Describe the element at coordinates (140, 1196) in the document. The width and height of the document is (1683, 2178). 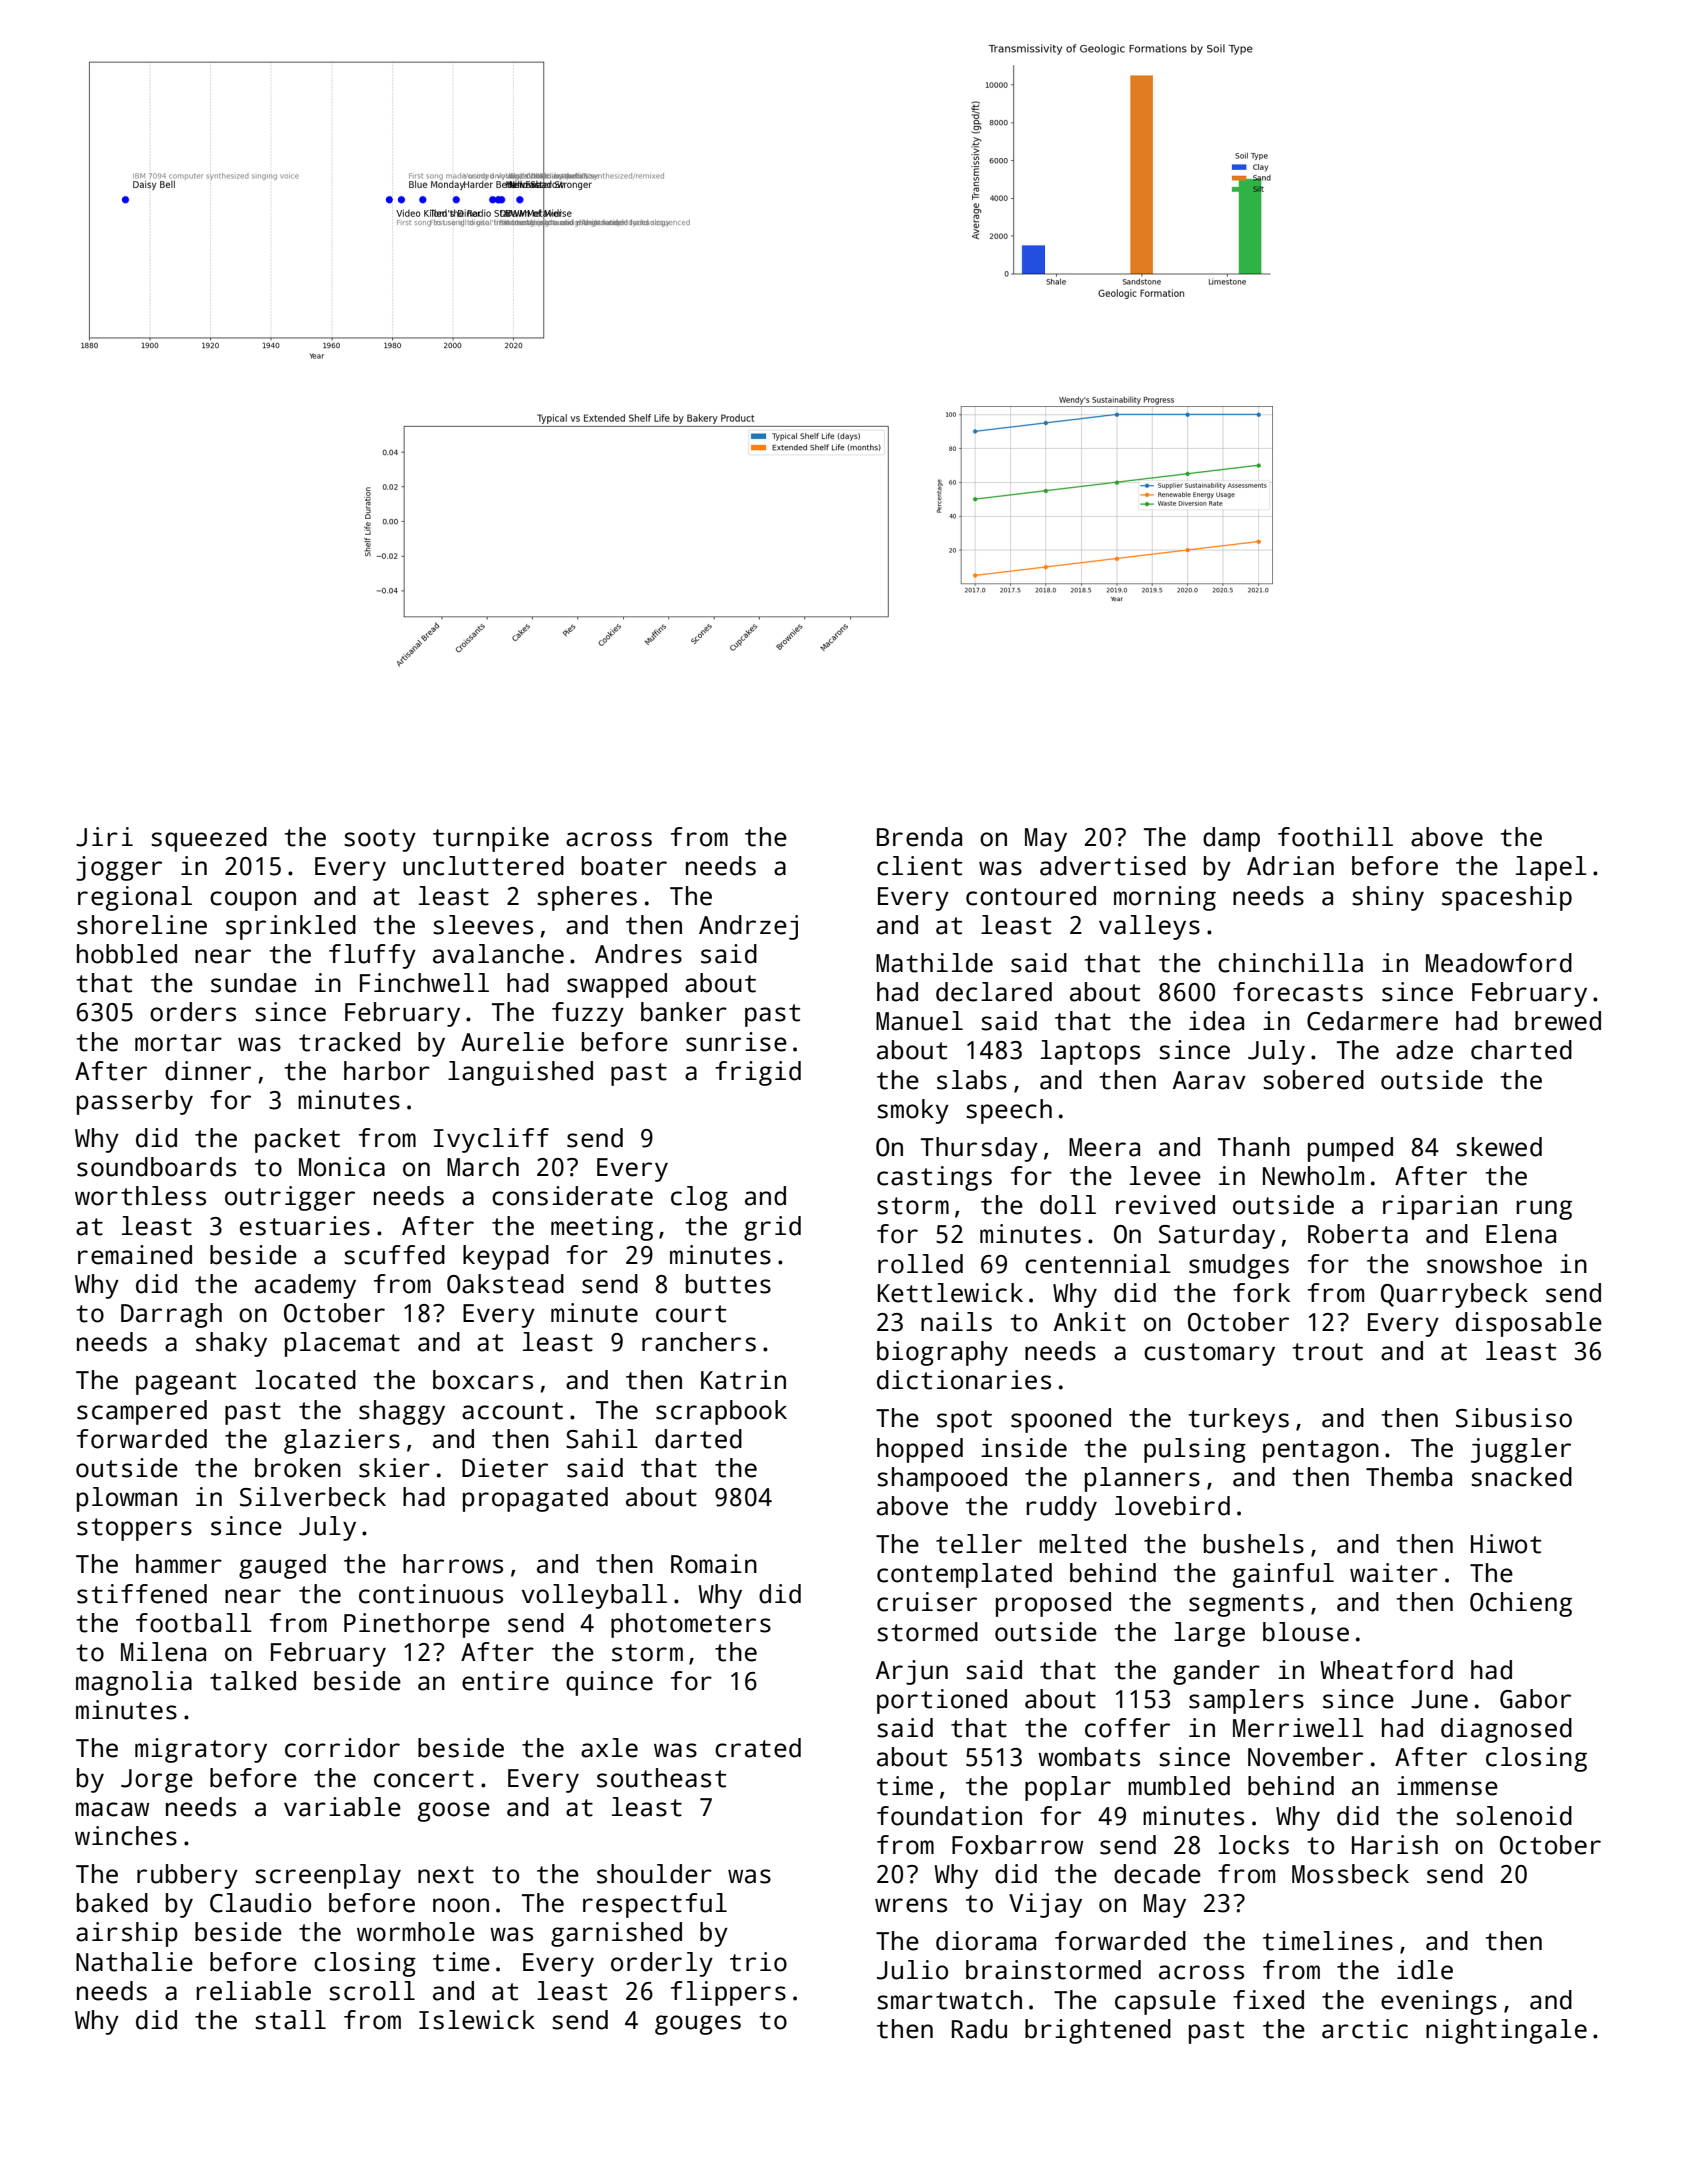
I see `worthless` at that location.
